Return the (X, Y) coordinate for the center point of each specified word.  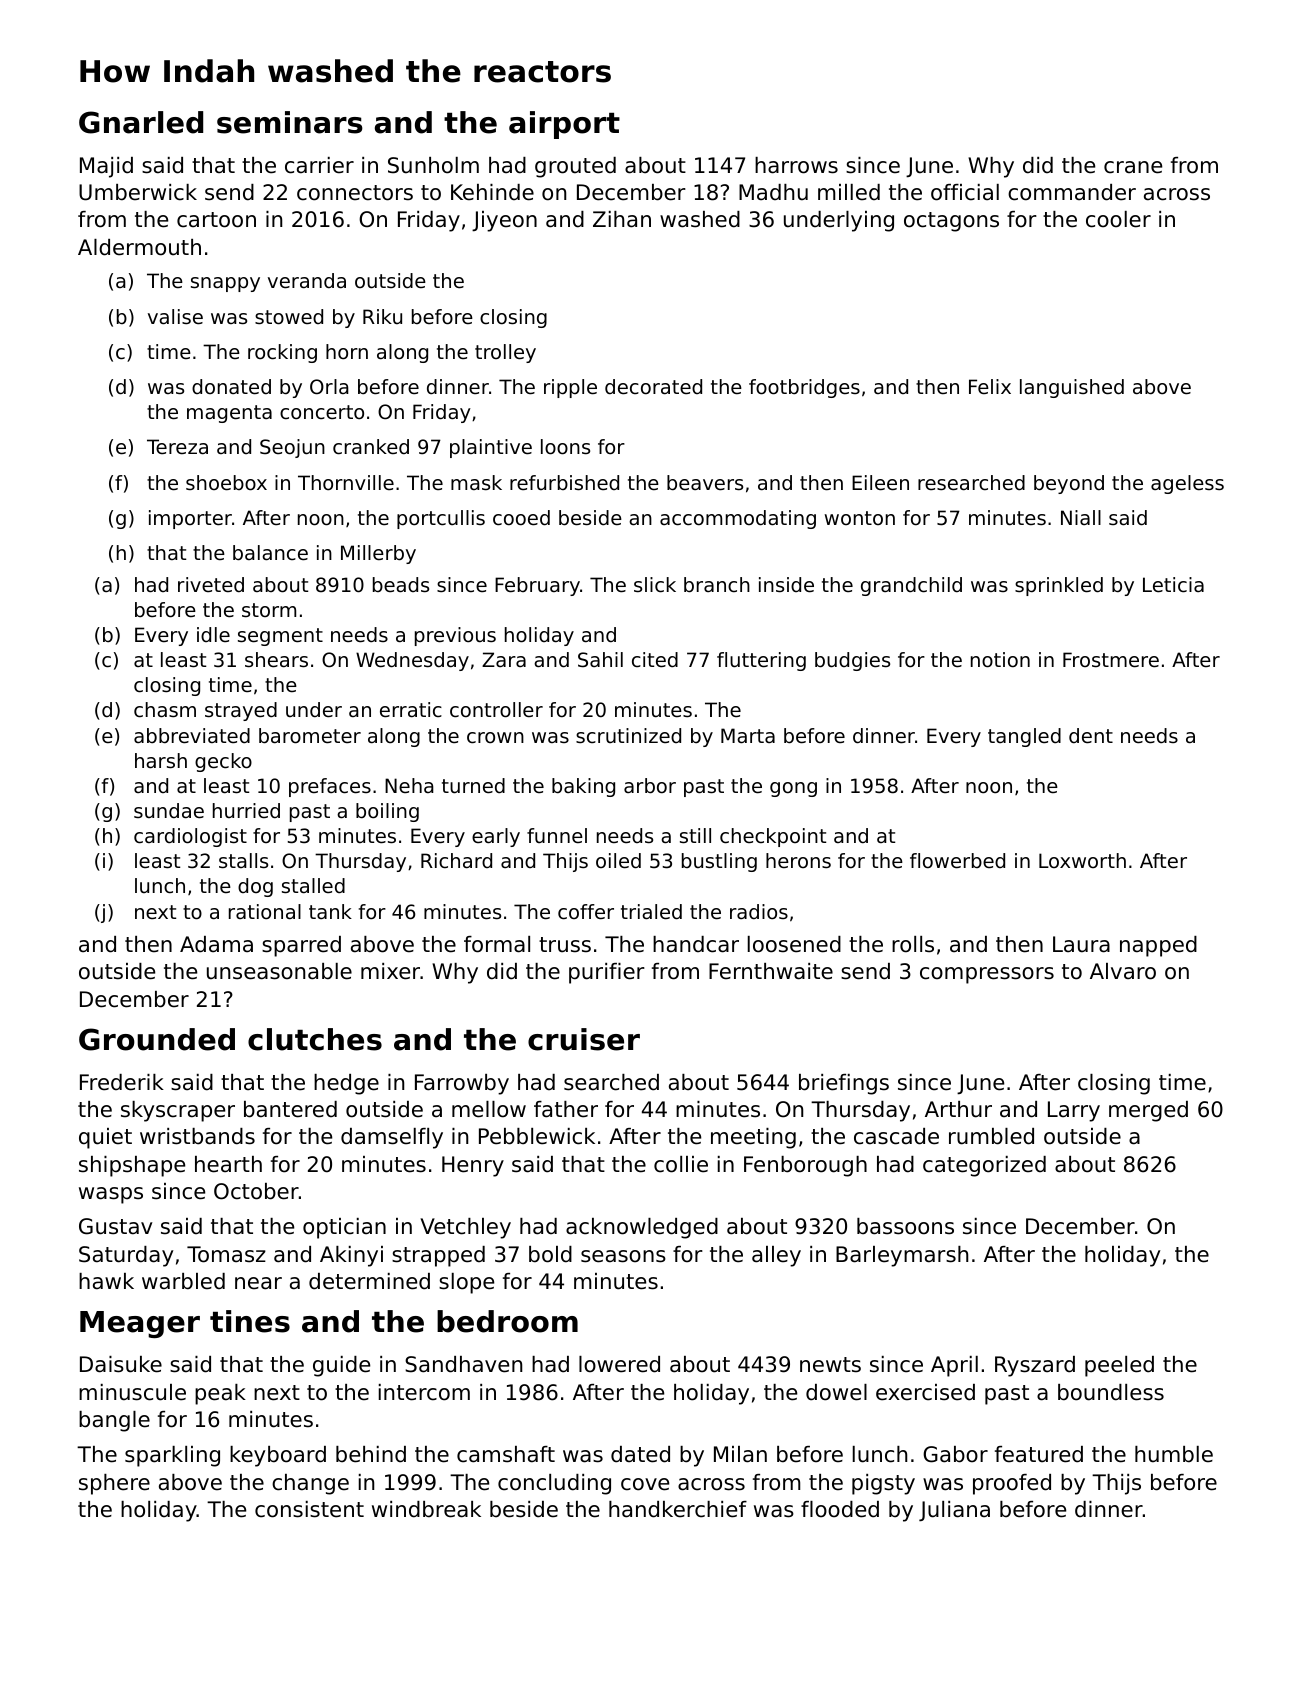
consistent (309, 1509)
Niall (1081, 517)
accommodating (738, 519)
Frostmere (1111, 660)
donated (231, 387)
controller (496, 710)
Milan (740, 1454)
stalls (243, 860)
